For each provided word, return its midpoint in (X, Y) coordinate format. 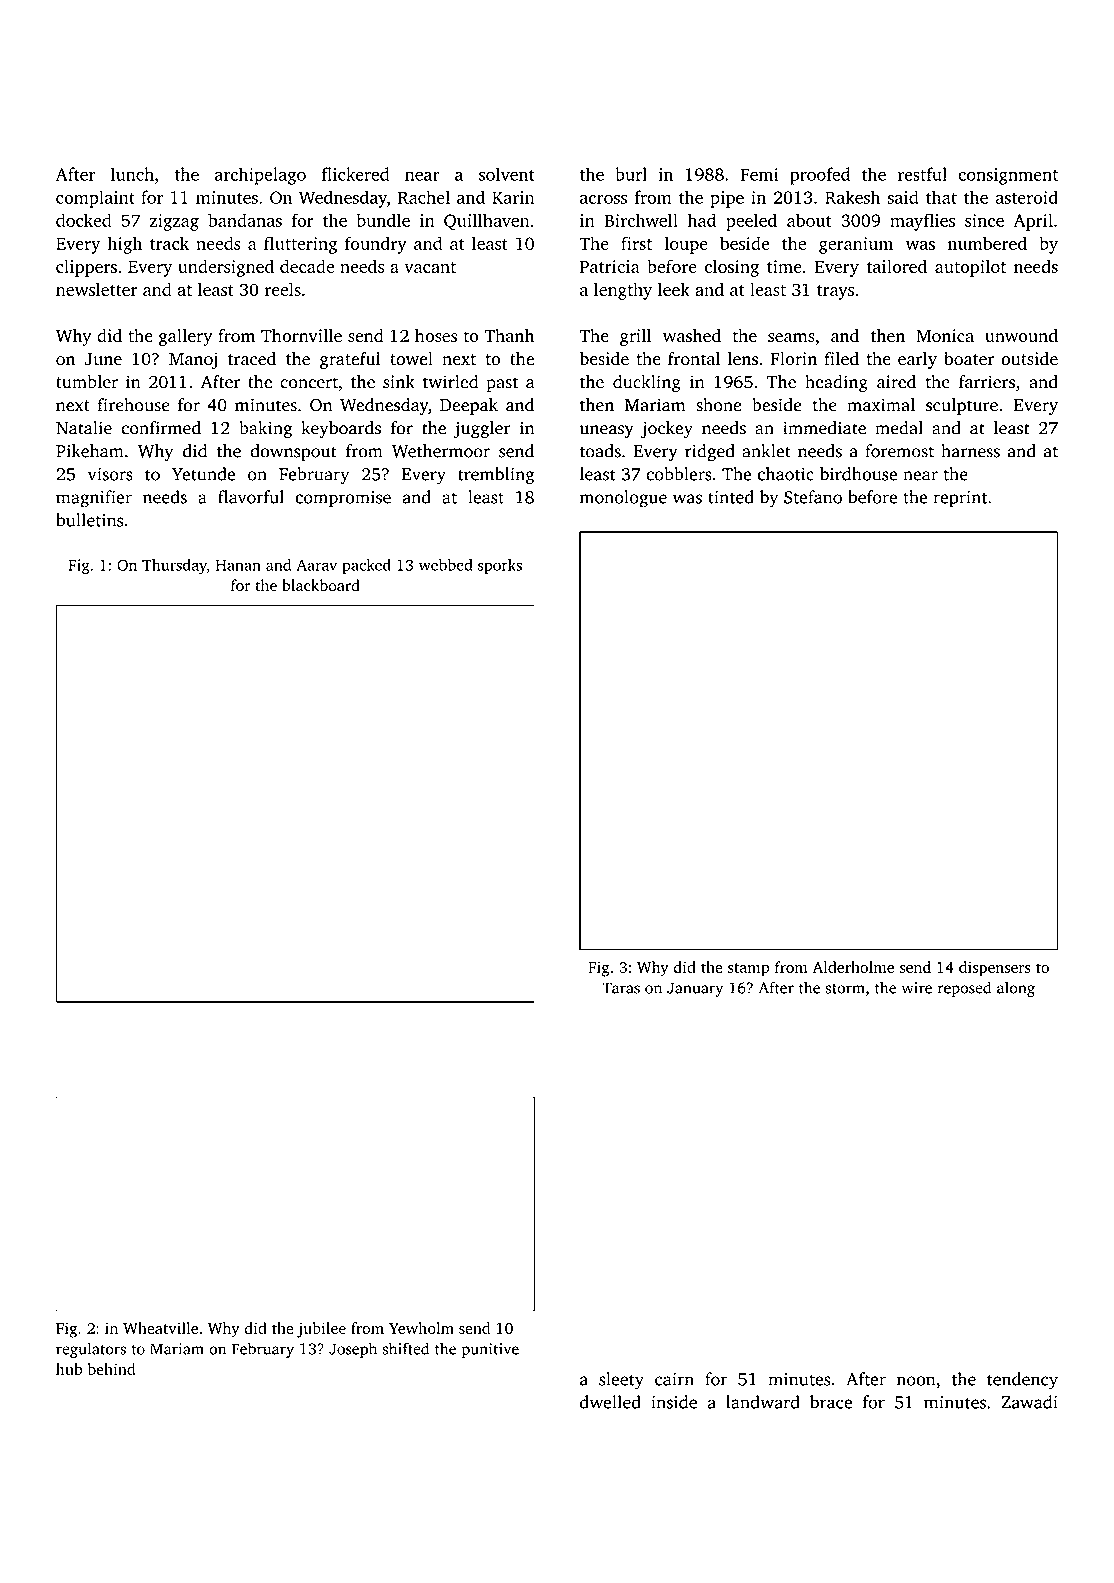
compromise (343, 499)
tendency (1022, 1381)
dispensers (995, 969)
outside (1029, 359)
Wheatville (160, 1328)
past (502, 384)
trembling (496, 476)
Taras (621, 988)
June (103, 359)
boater (969, 359)
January (695, 989)
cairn (674, 1379)
